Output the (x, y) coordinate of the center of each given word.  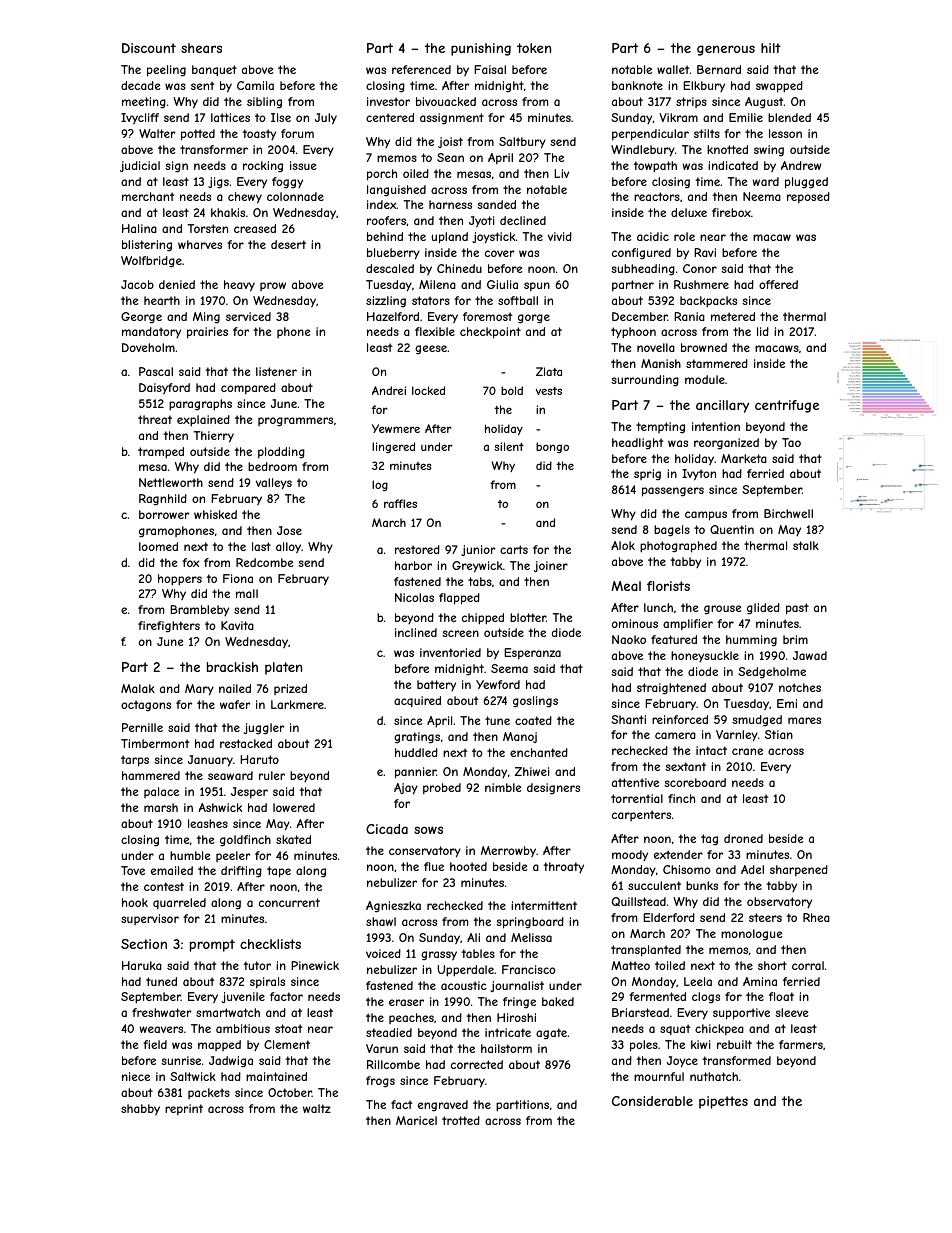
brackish (232, 667)
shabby (140, 1109)
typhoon (633, 333)
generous (726, 50)
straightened (671, 689)
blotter (528, 617)
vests (549, 391)
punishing (481, 49)
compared (248, 388)
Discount (149, 48)
